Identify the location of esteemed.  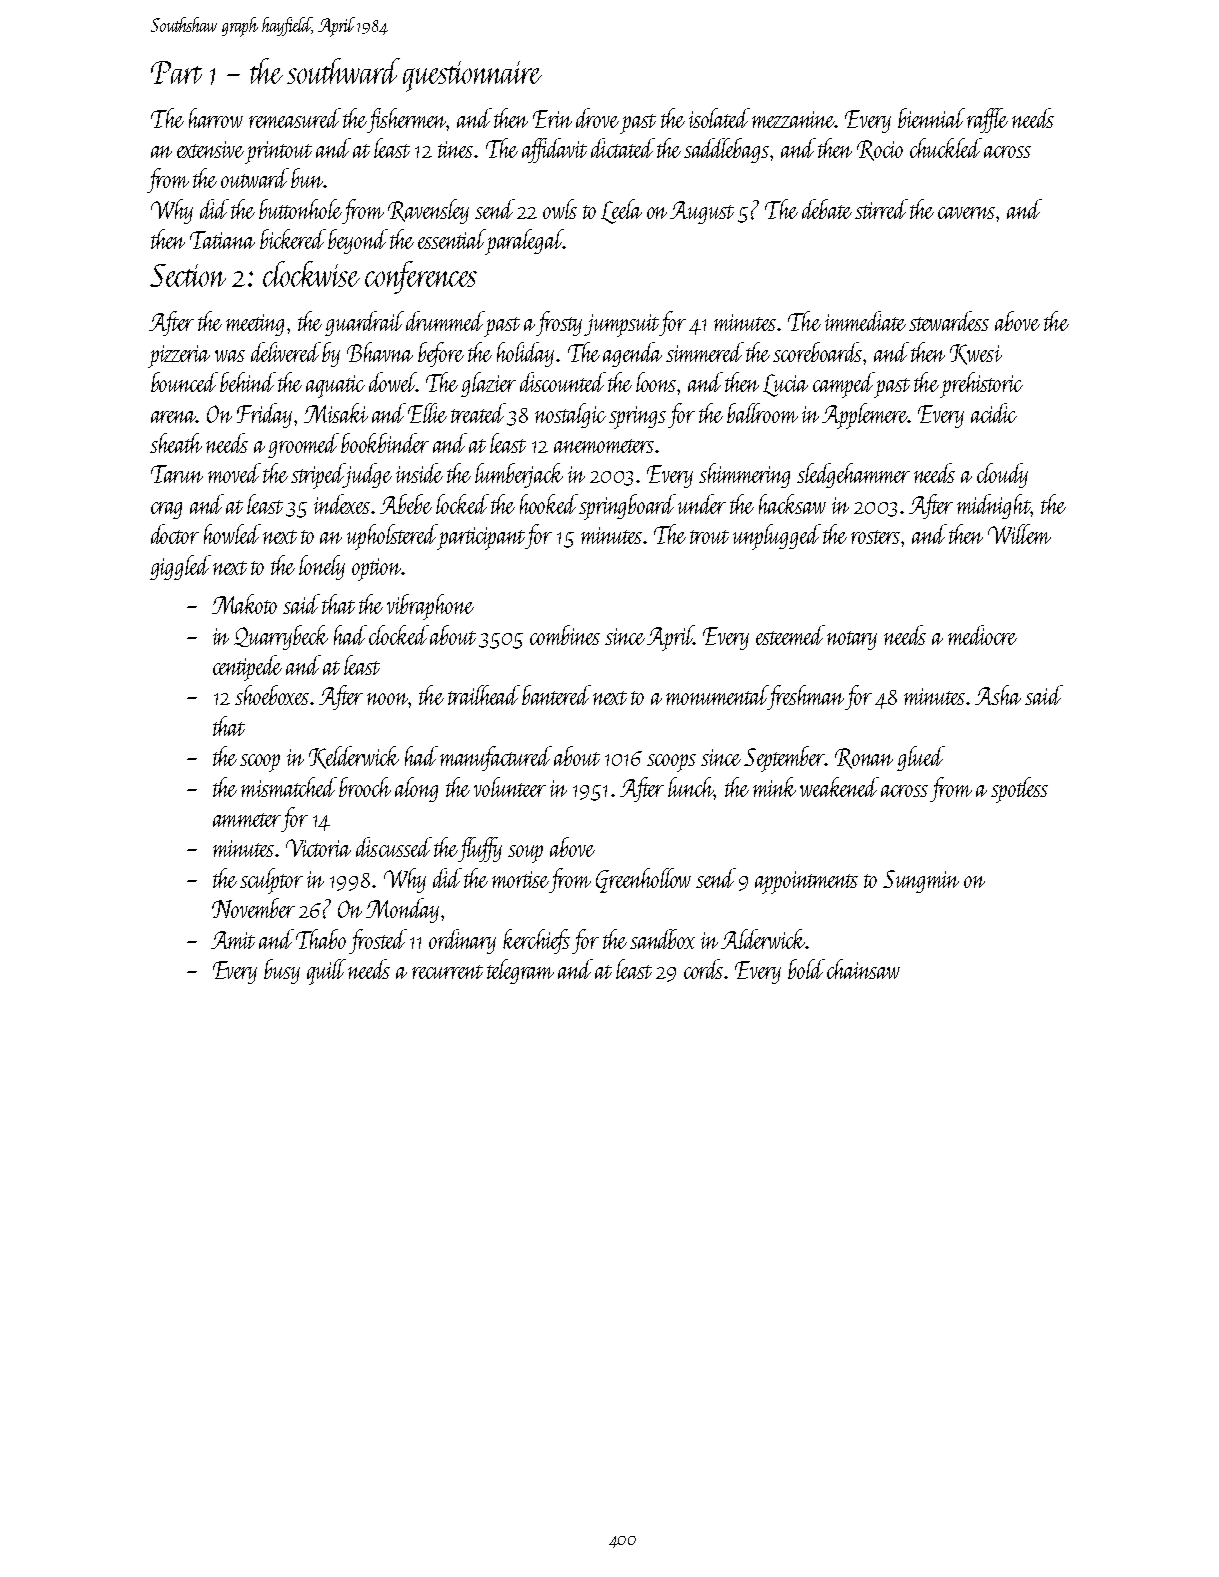
(790, 635).
